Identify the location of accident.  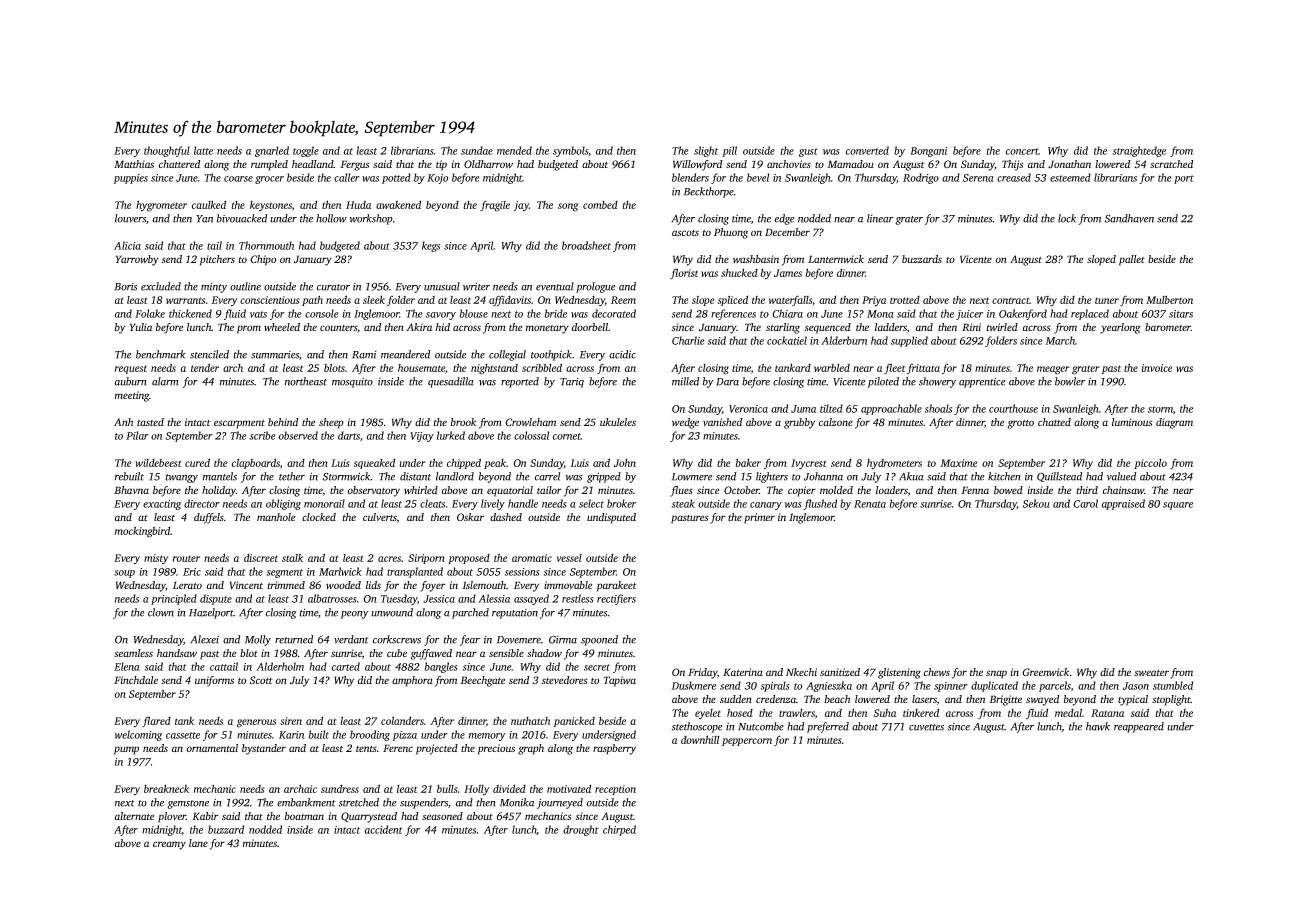
(384, 829).
